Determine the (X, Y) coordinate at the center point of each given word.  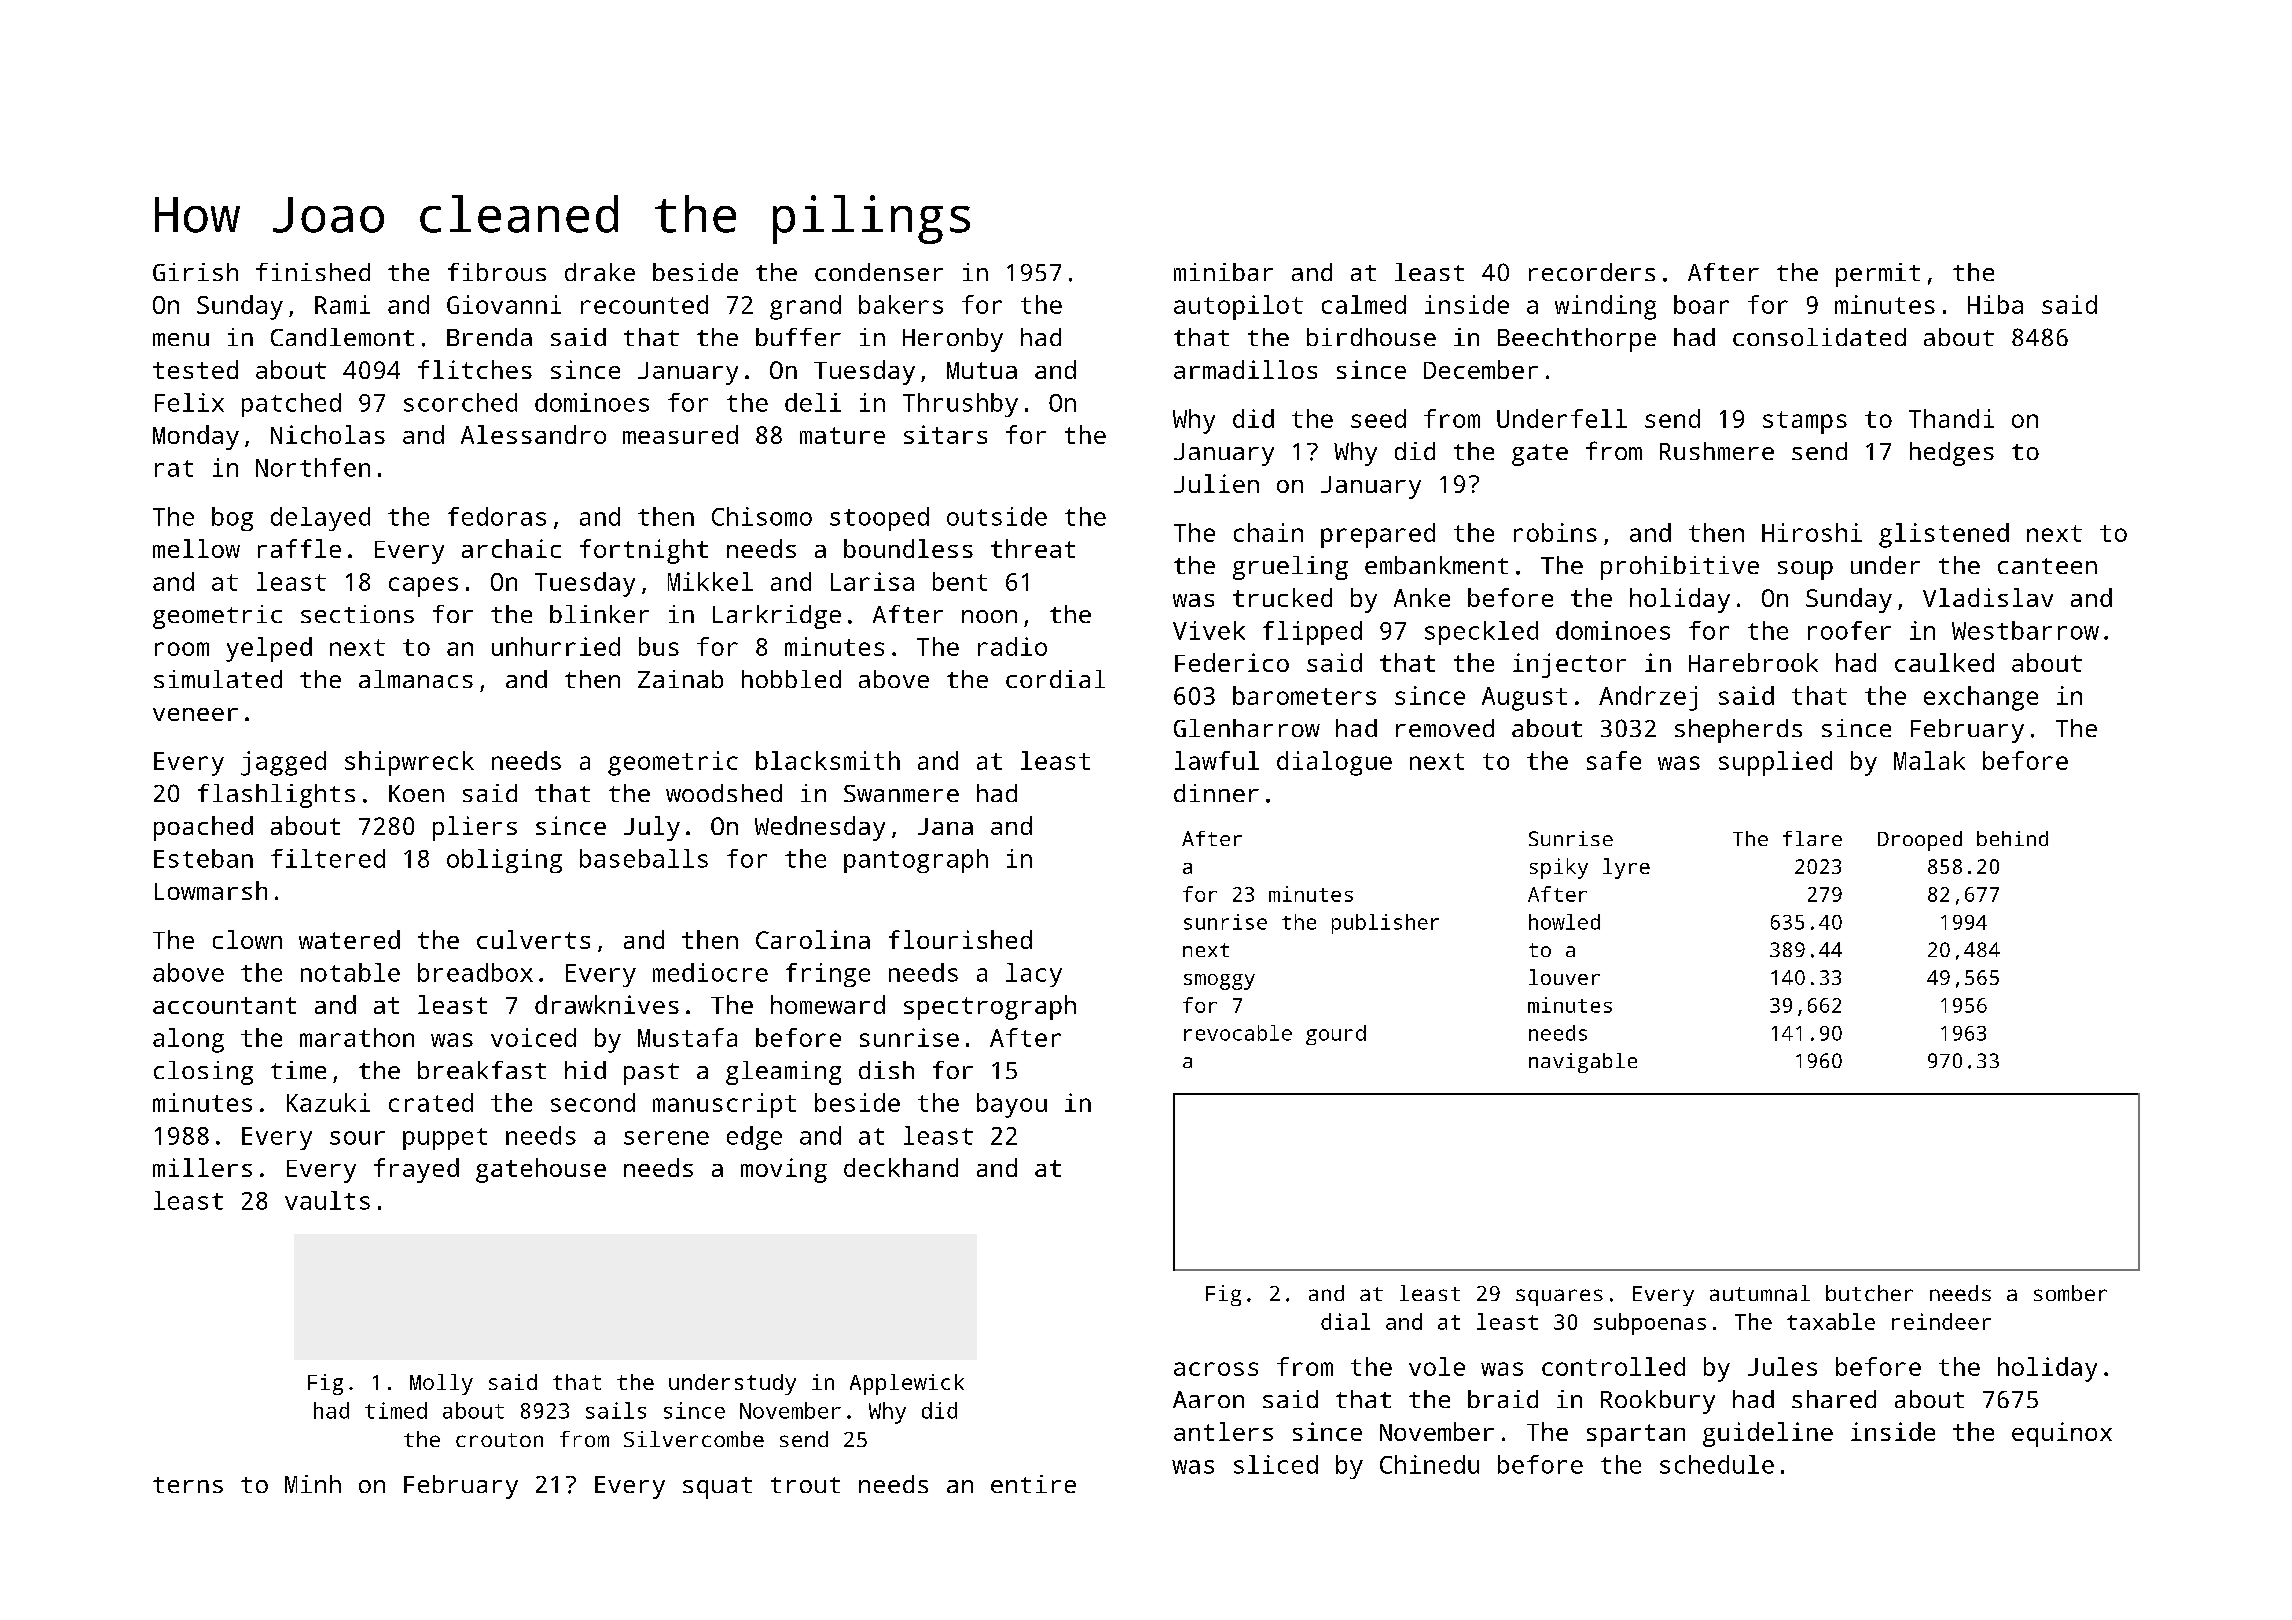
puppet (445, 1139)
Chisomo (762, 516)
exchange (1981, 698)
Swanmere (901, 793)
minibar (1223, 272)
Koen (416, 793)
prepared (1378, 535)
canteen (2047, 566)
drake (600, 272)
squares (1559, 1297)
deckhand (901, 1167)
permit (1878, 275)
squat (717, 1488)
